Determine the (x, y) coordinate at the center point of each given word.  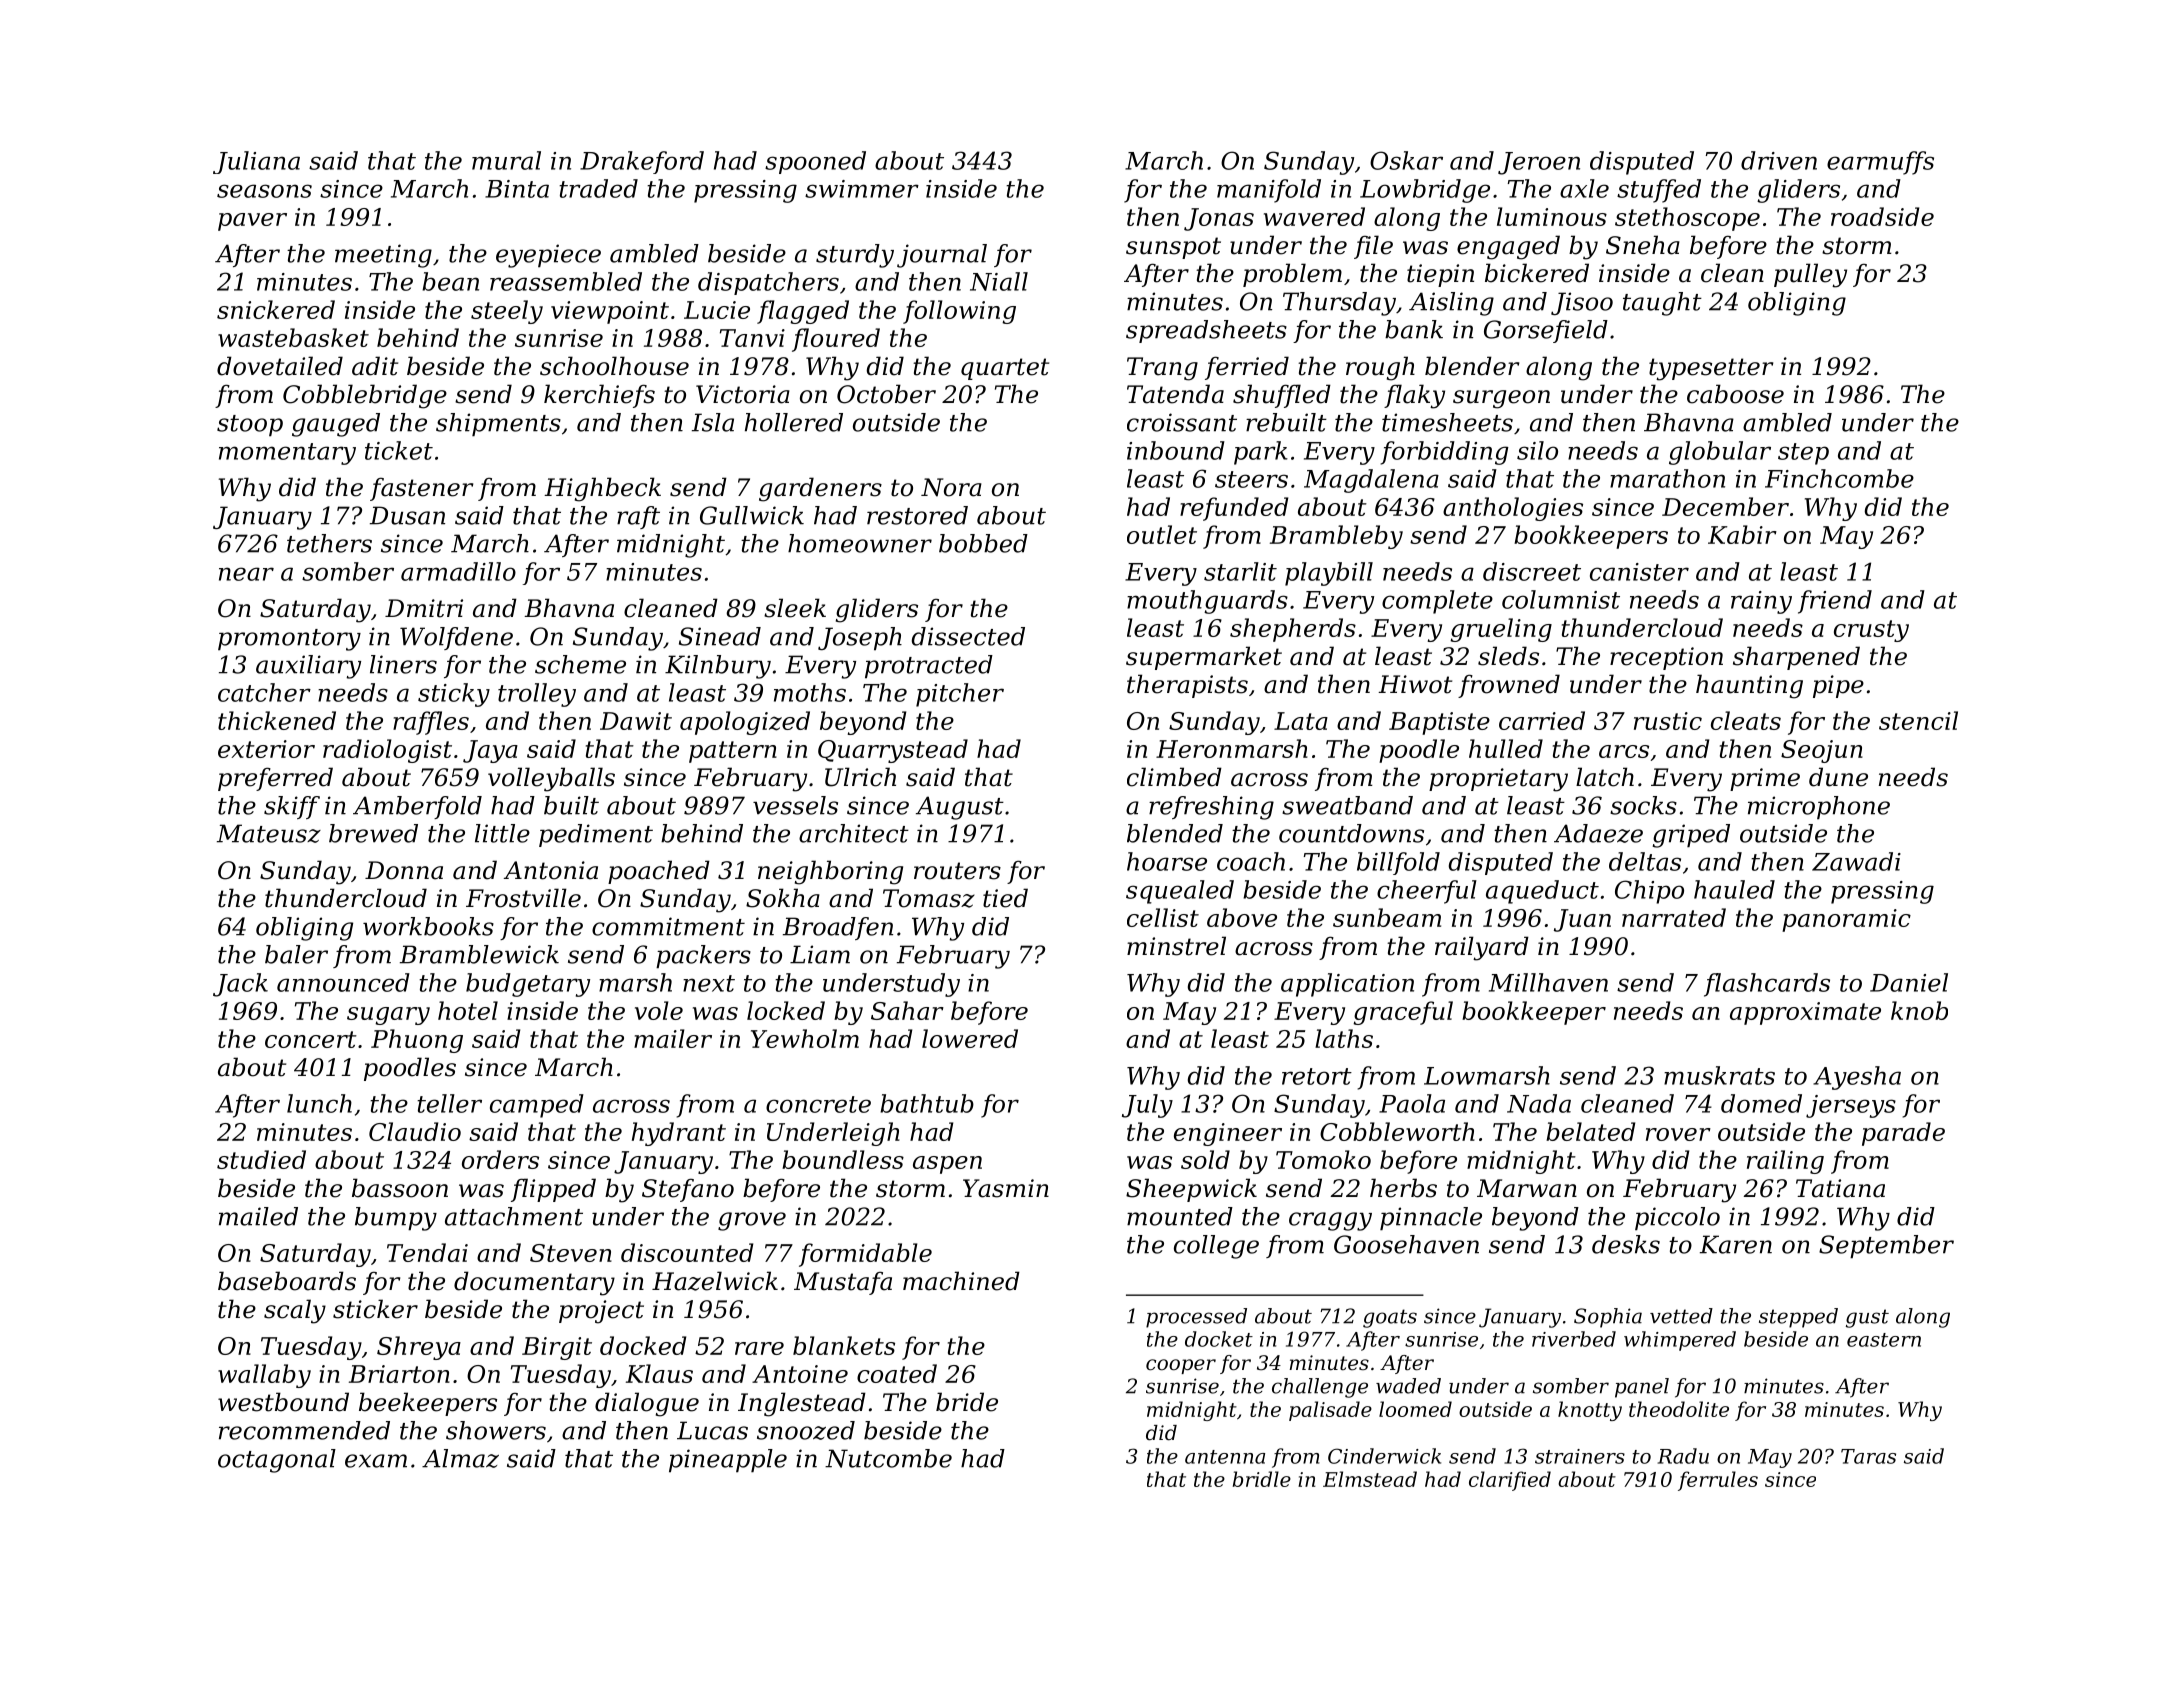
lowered (970, 1038)
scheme (580, 664)
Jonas (1219, 219)
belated (1590, 1131)
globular (1720, 453)
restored (917, 515)
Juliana (256, 162)
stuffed (1659, 191)
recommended (304, 1430)
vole (659, 1010)
